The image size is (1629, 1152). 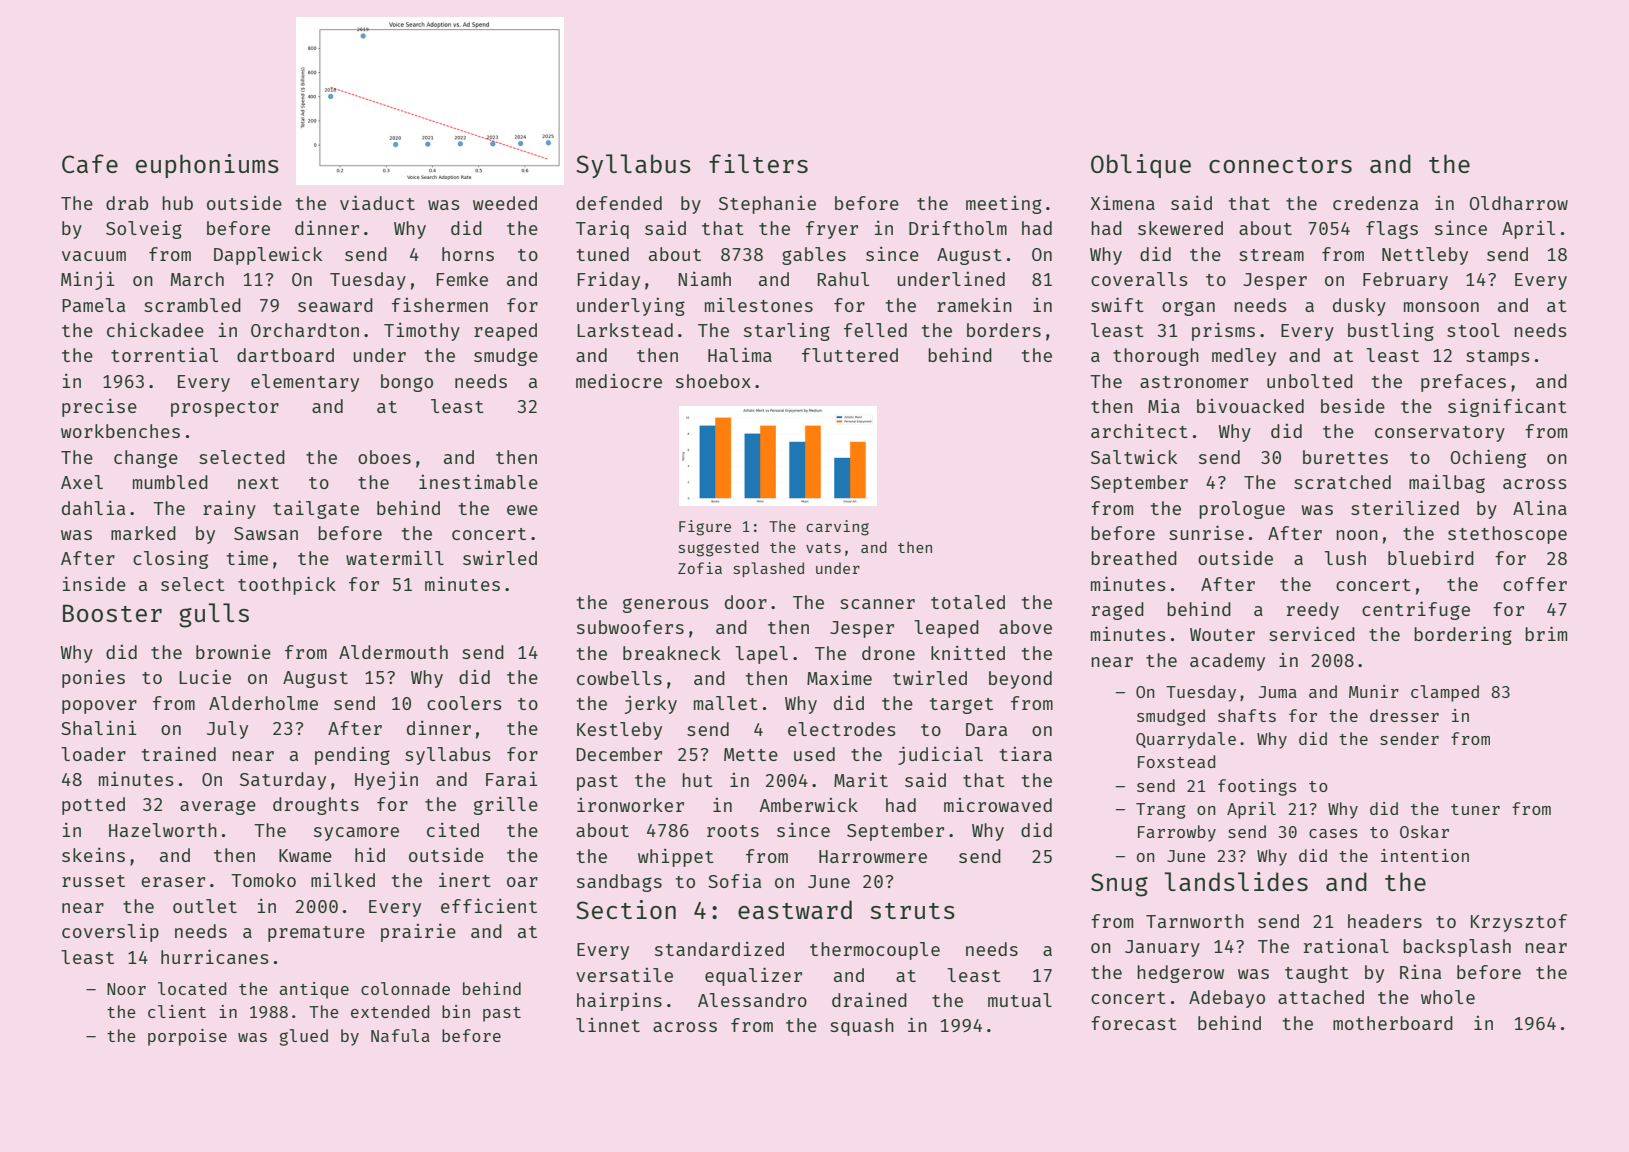 What do you see at coordinates (713, 381) in the image?
I see `shoebox` at bounding box center [713, 381].
